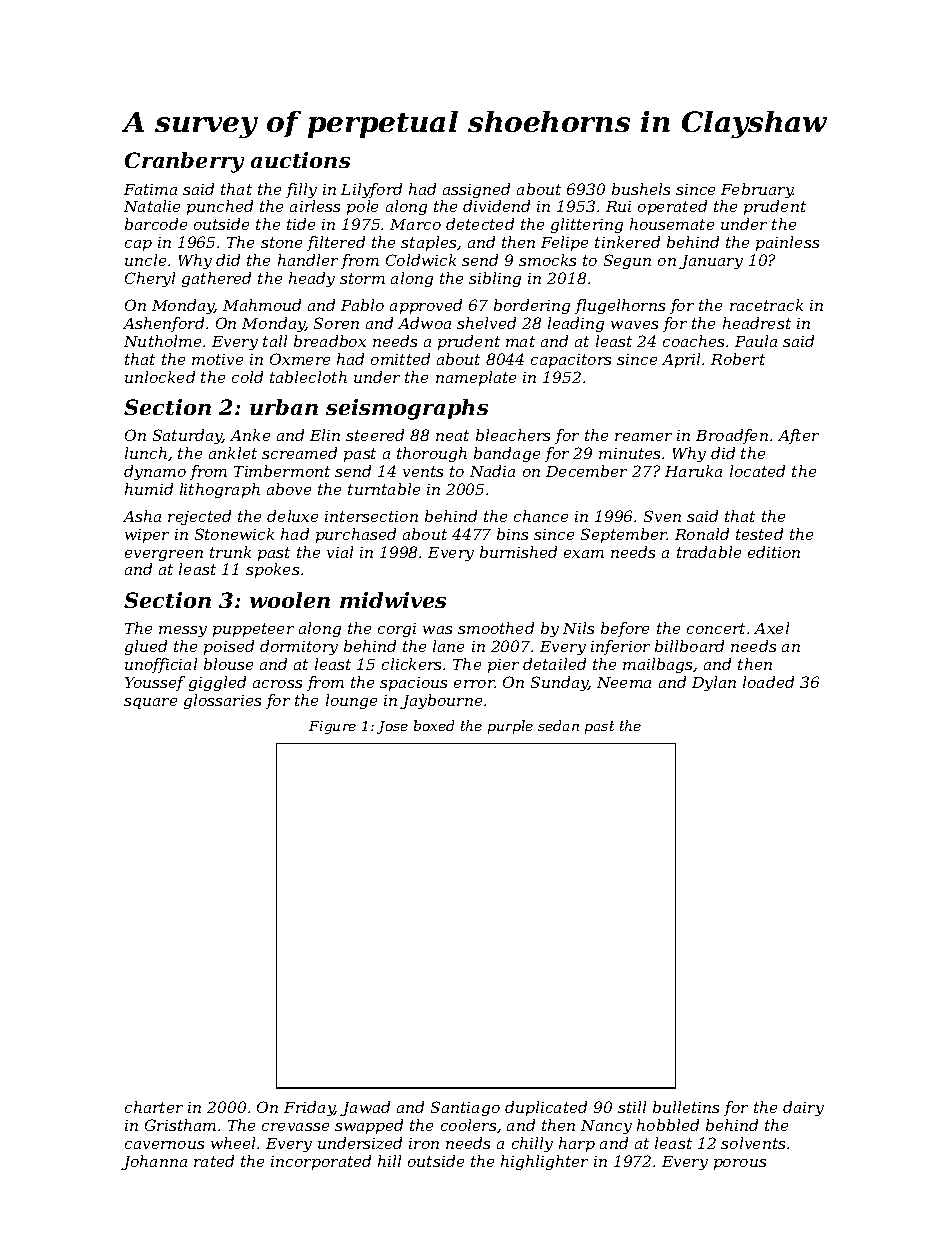  I want to click on square, so click(150, 703).
